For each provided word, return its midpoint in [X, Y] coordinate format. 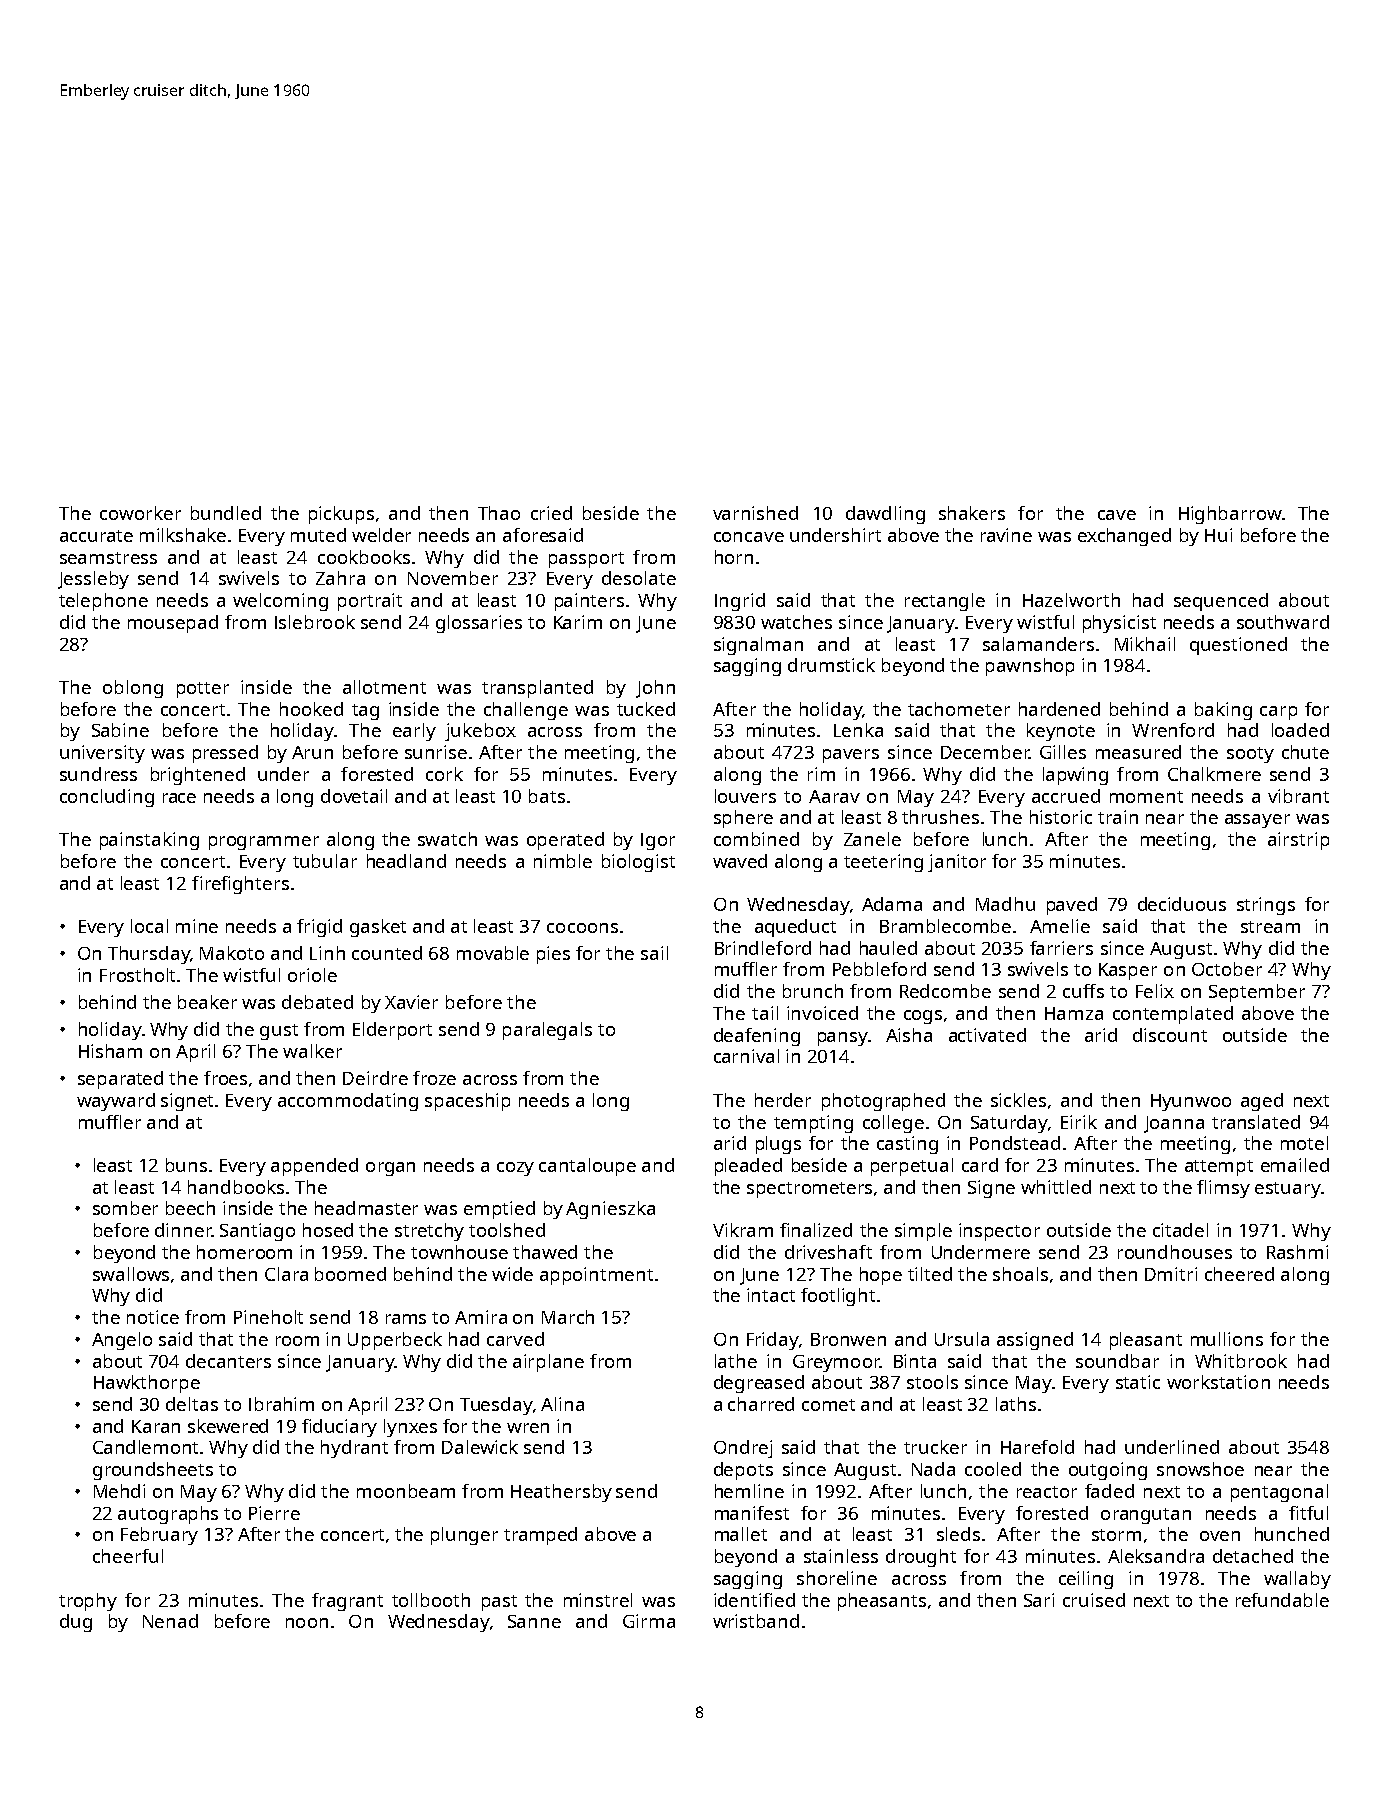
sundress [98, 774]
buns [186, 1165]
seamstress [108, 558]
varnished [755, 513]
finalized [816, 1230]
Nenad [170, 1621]
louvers [745, 796]
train [1118, 817]
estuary [1288, 1190]
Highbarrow [1230, 515]
